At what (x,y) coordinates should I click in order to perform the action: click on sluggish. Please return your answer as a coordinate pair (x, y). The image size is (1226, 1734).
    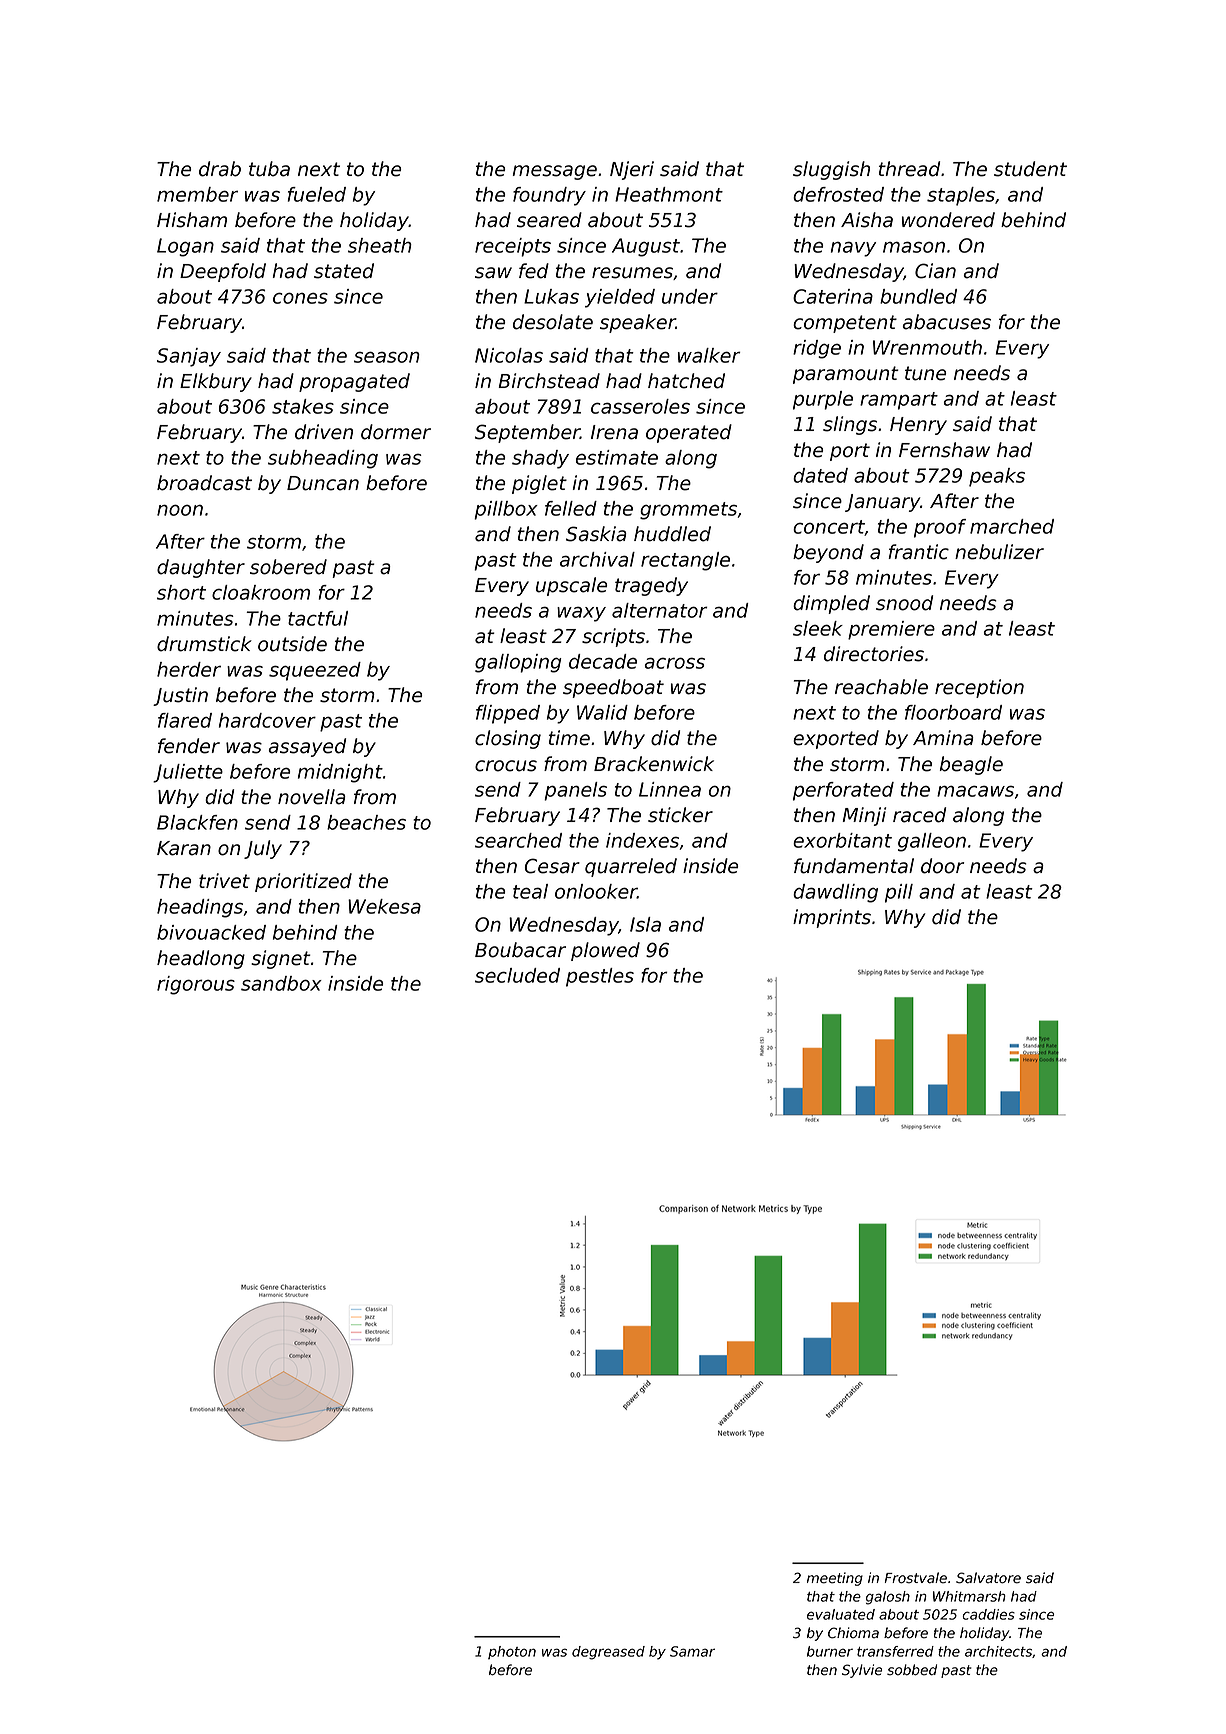
    Looking at the image, I should click on (831, 170).
